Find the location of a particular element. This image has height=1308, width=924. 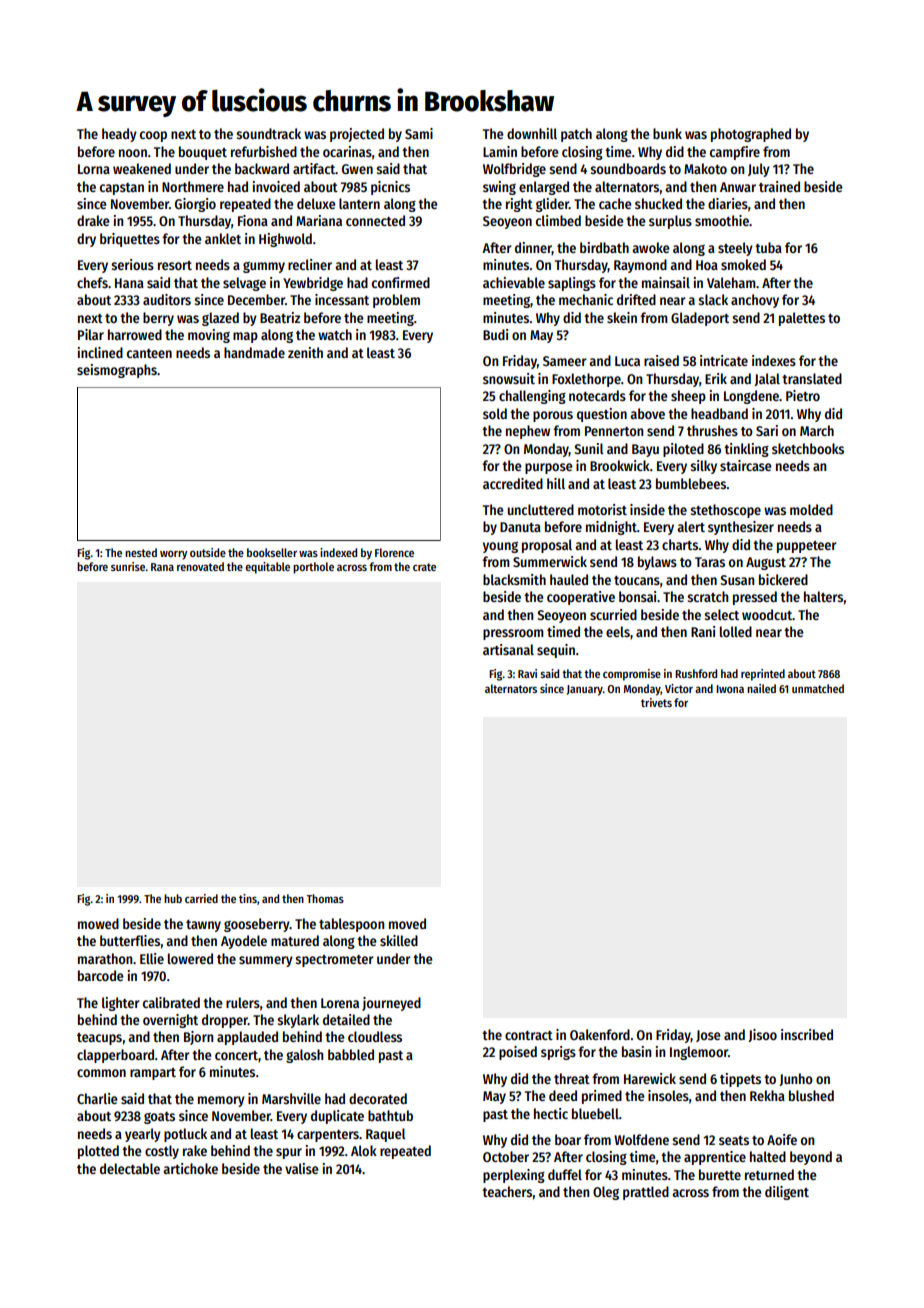

hub is located at coordinates (173, 898).
